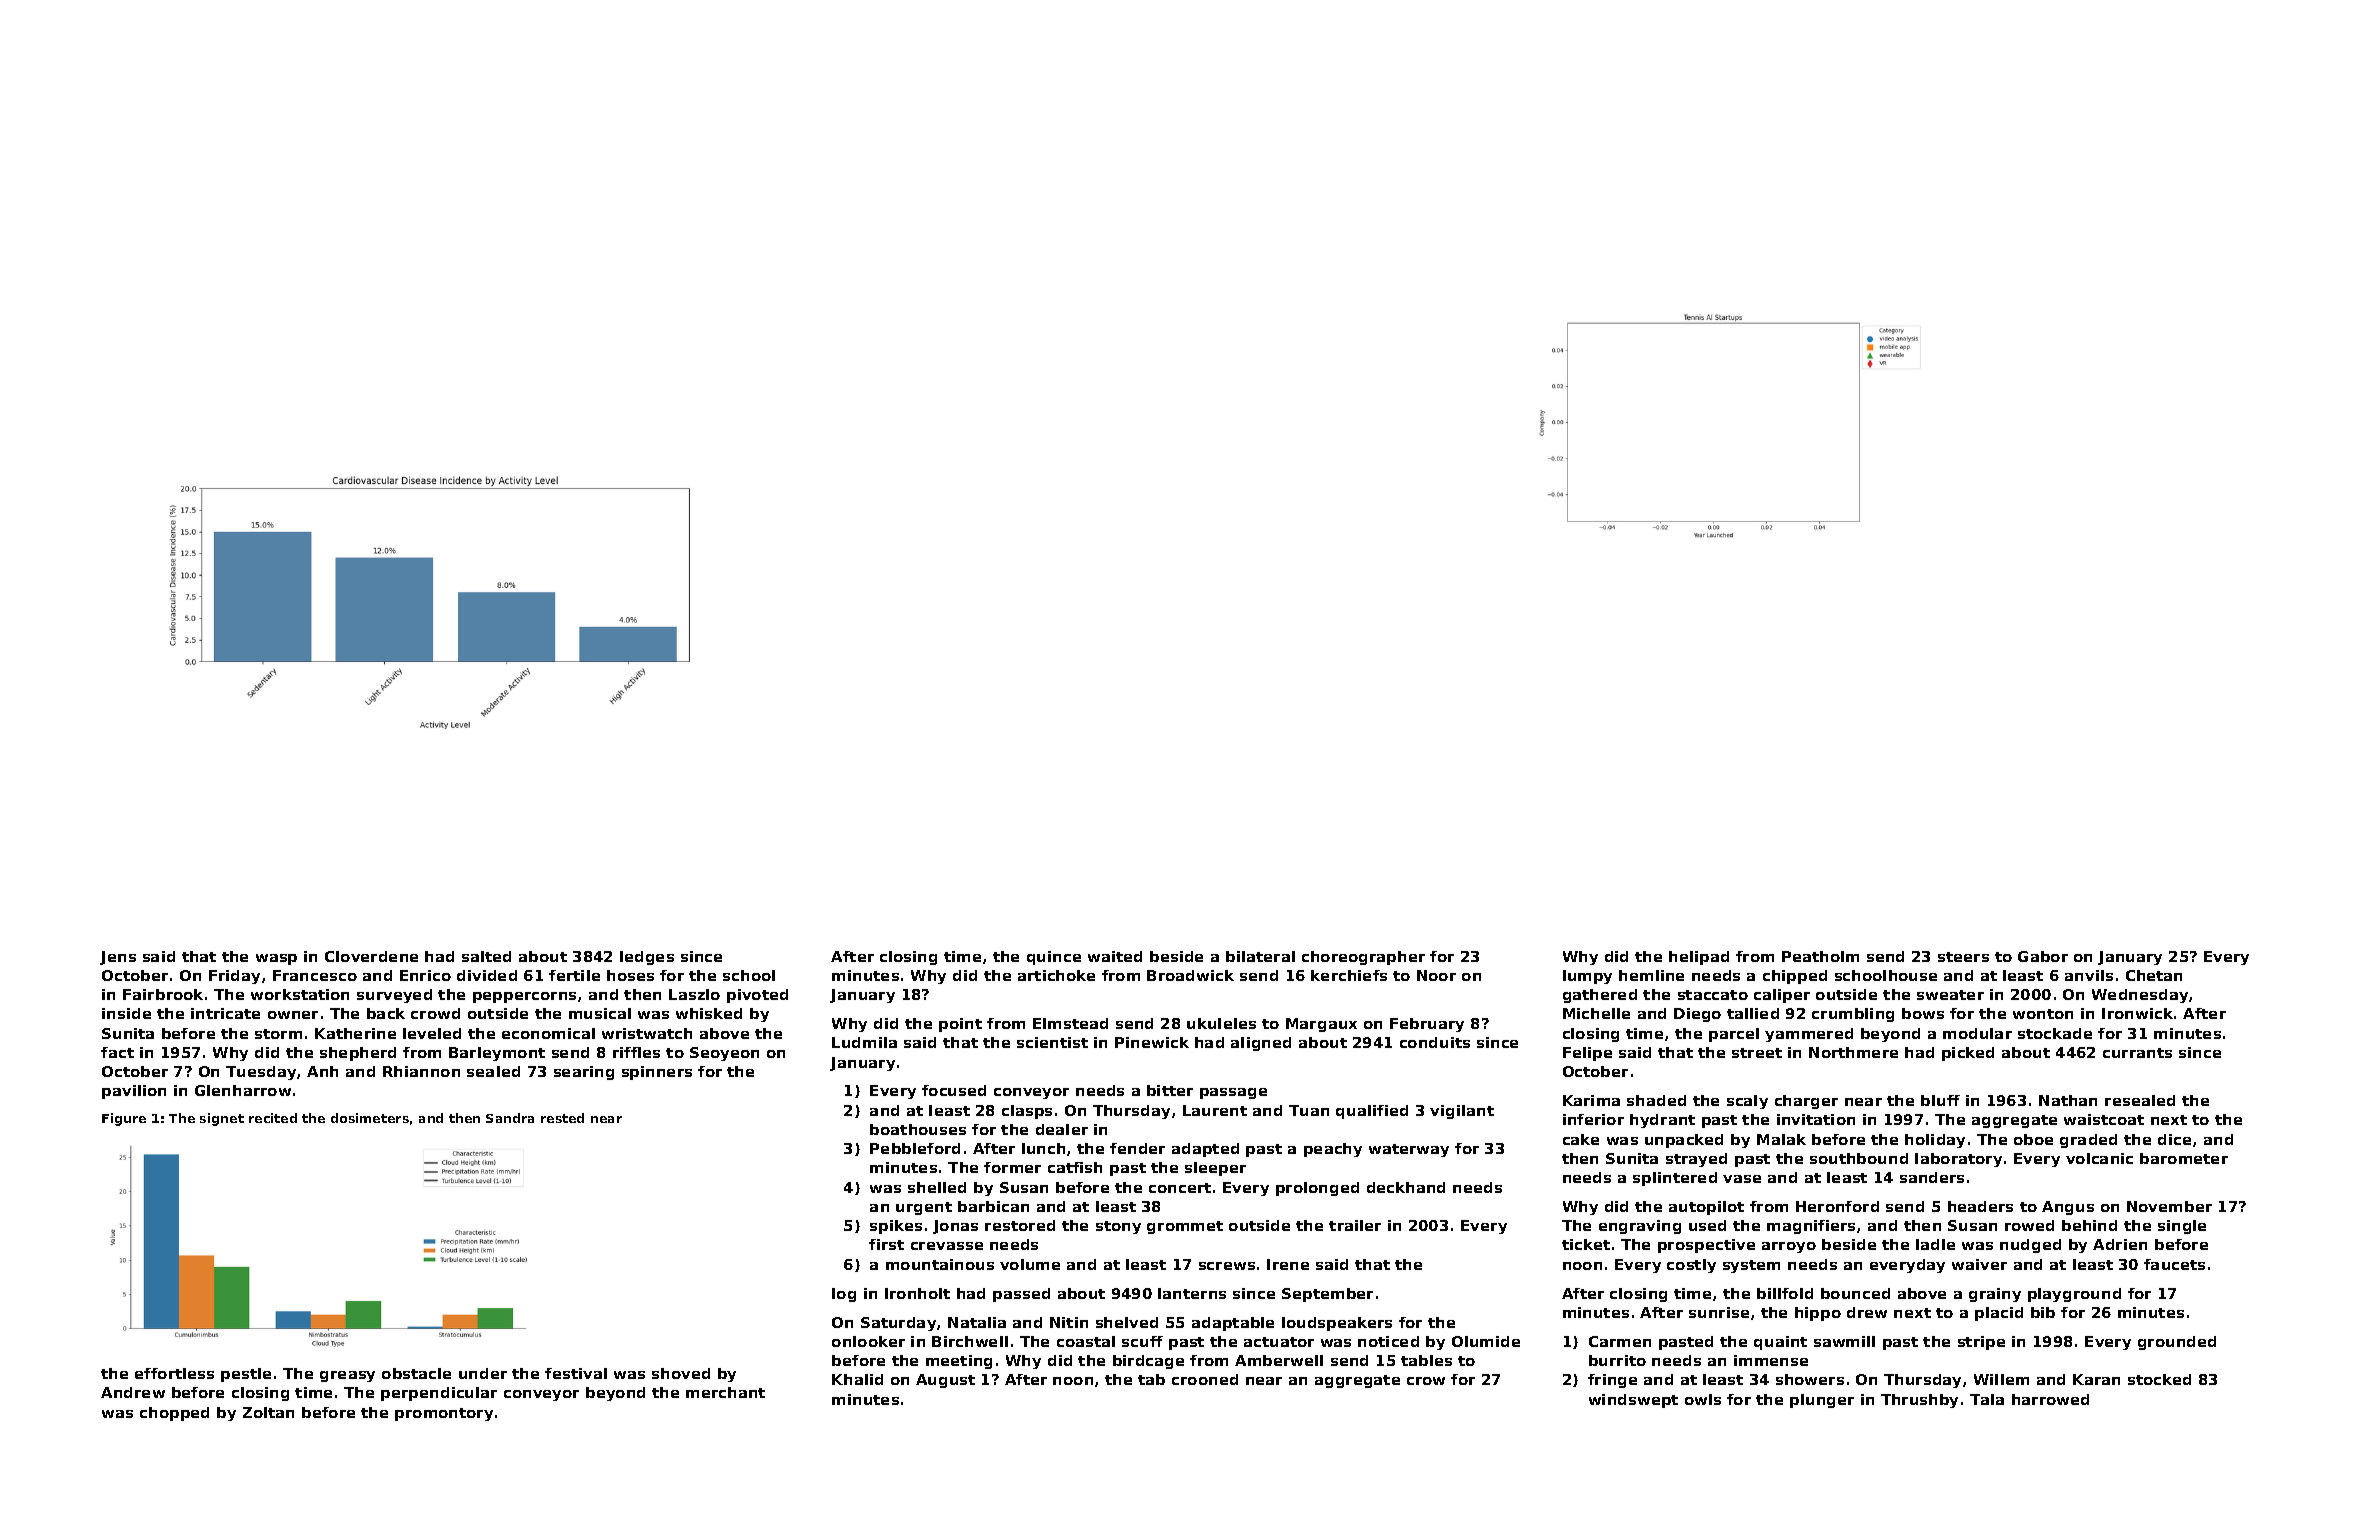 This screenshot has width=2358, height=1526. What do you see at coordinates (1180, 1188) in the screenshot?
I see `concert` at bounding box center [1180, 1188].
